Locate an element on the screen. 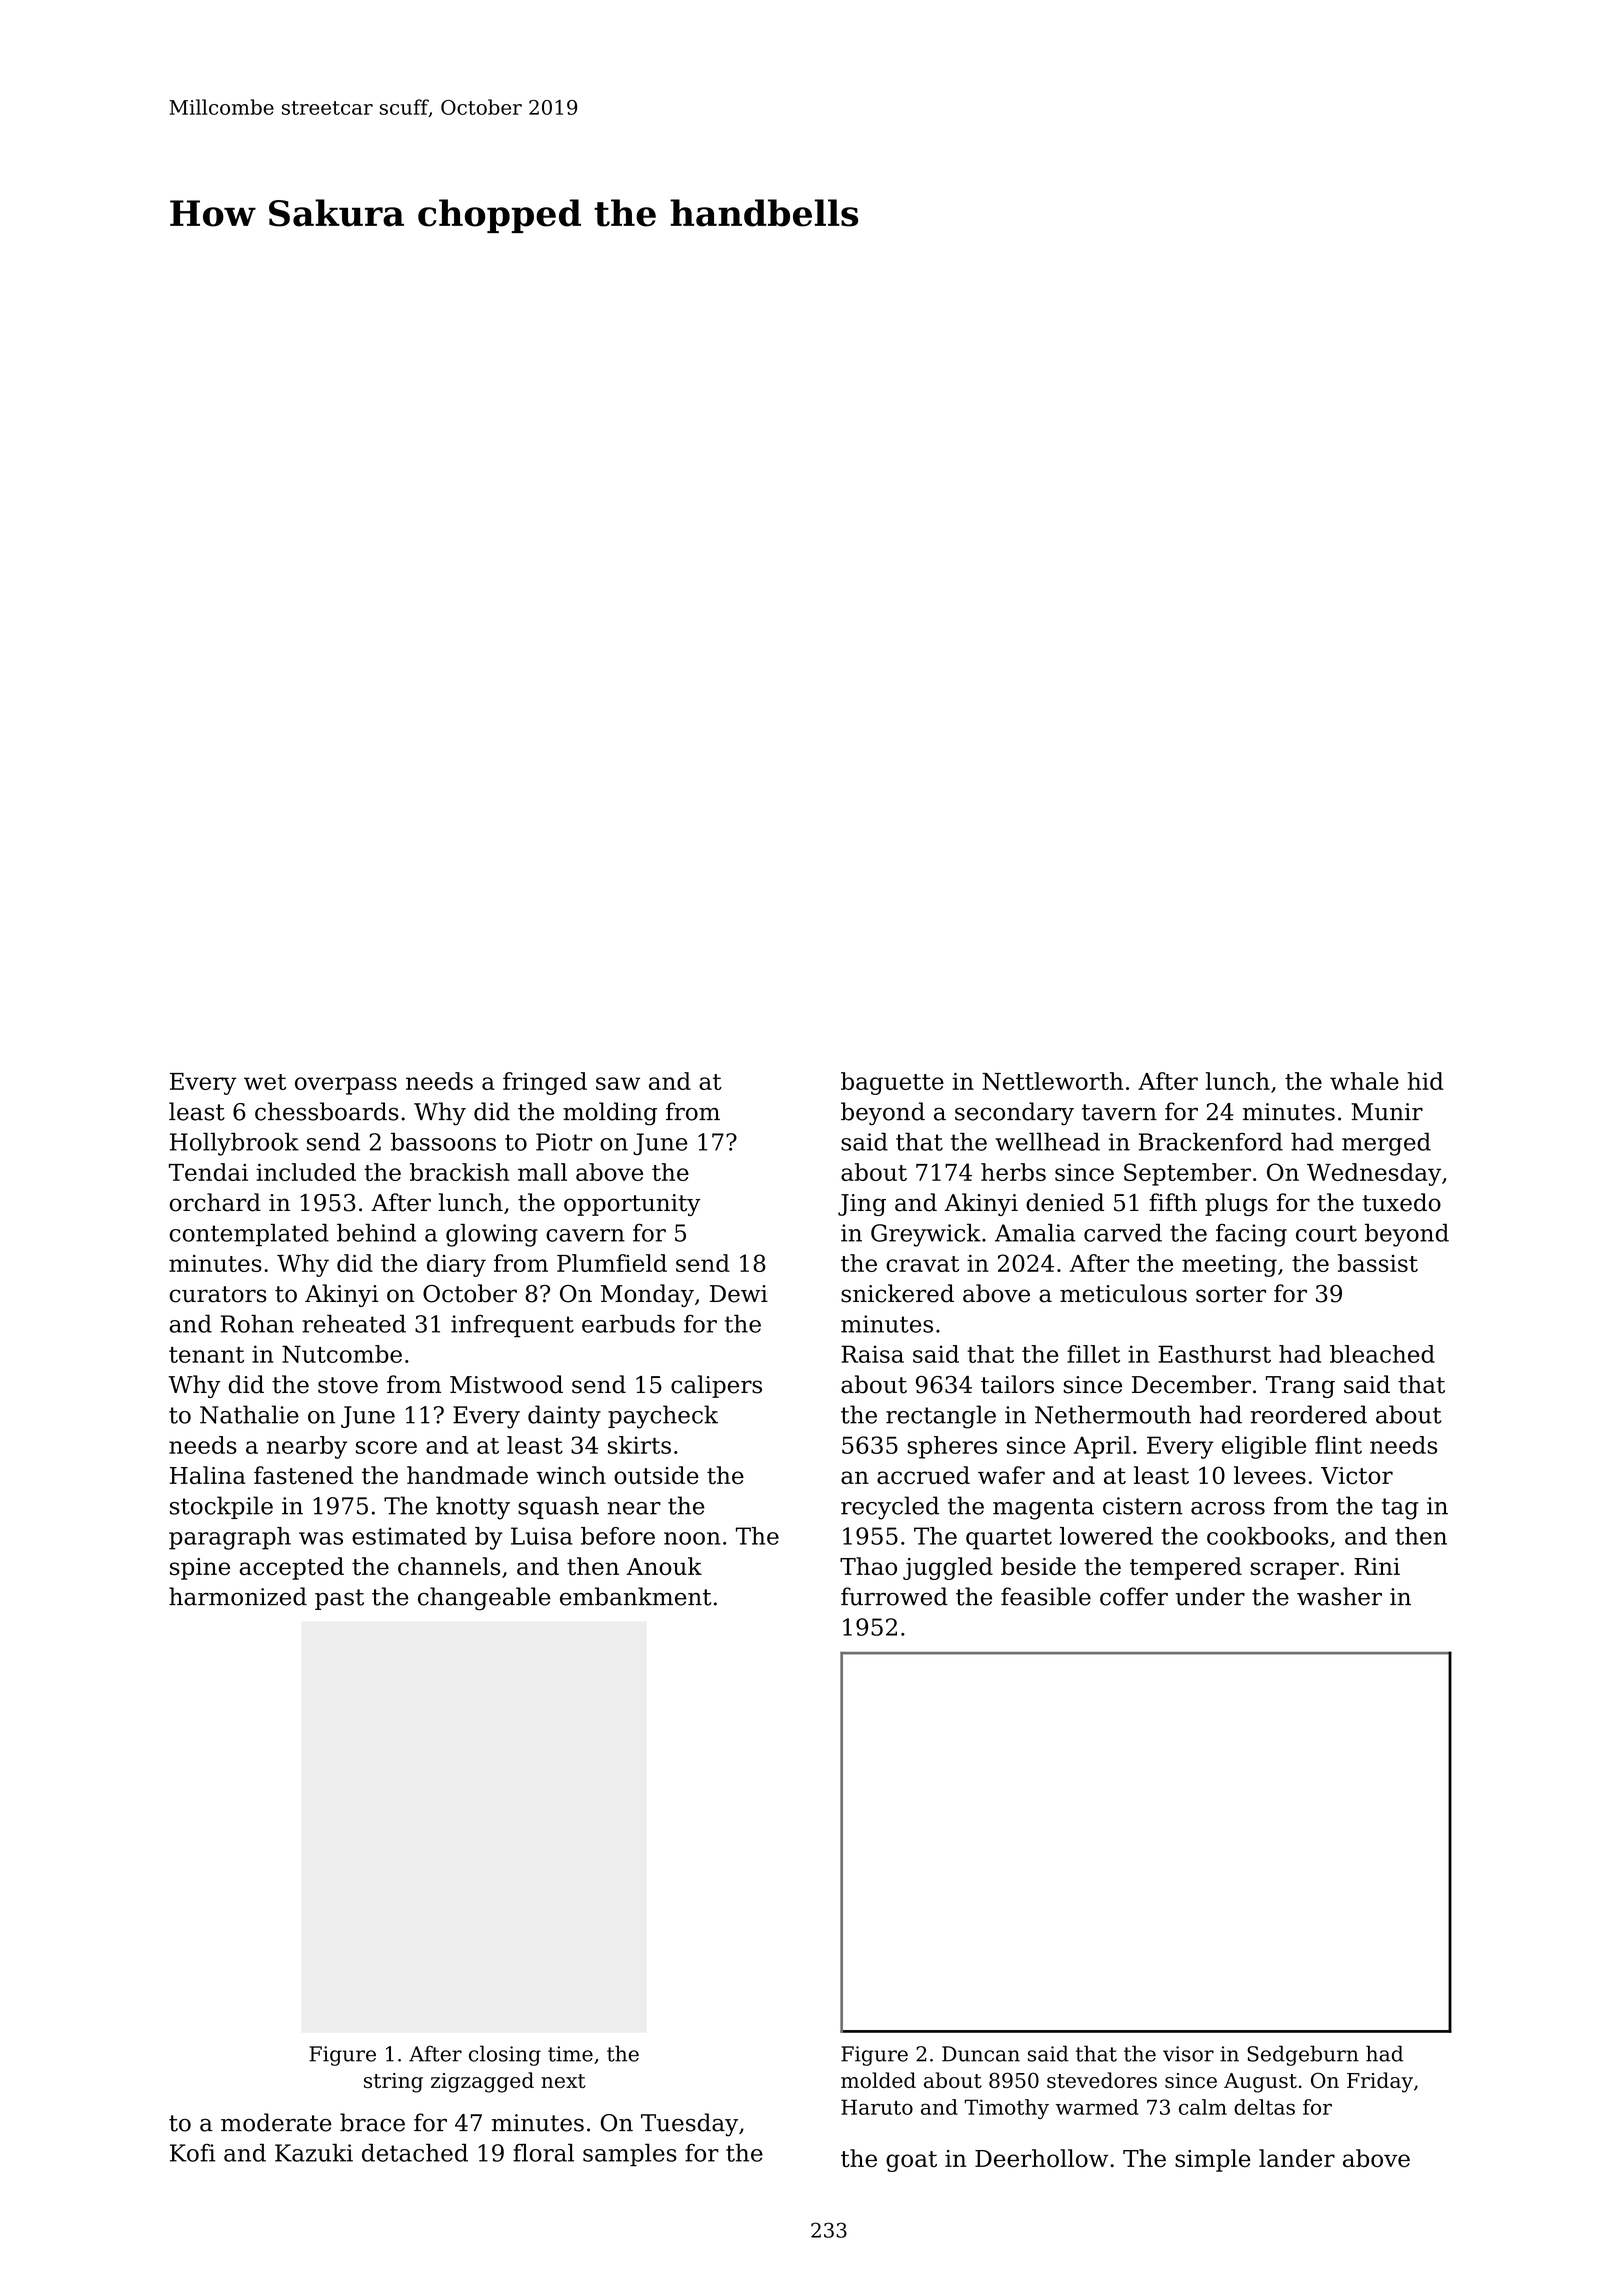 This screenshot has width=1620, height=2292. changeable is located at coordinates (484, 1599).
